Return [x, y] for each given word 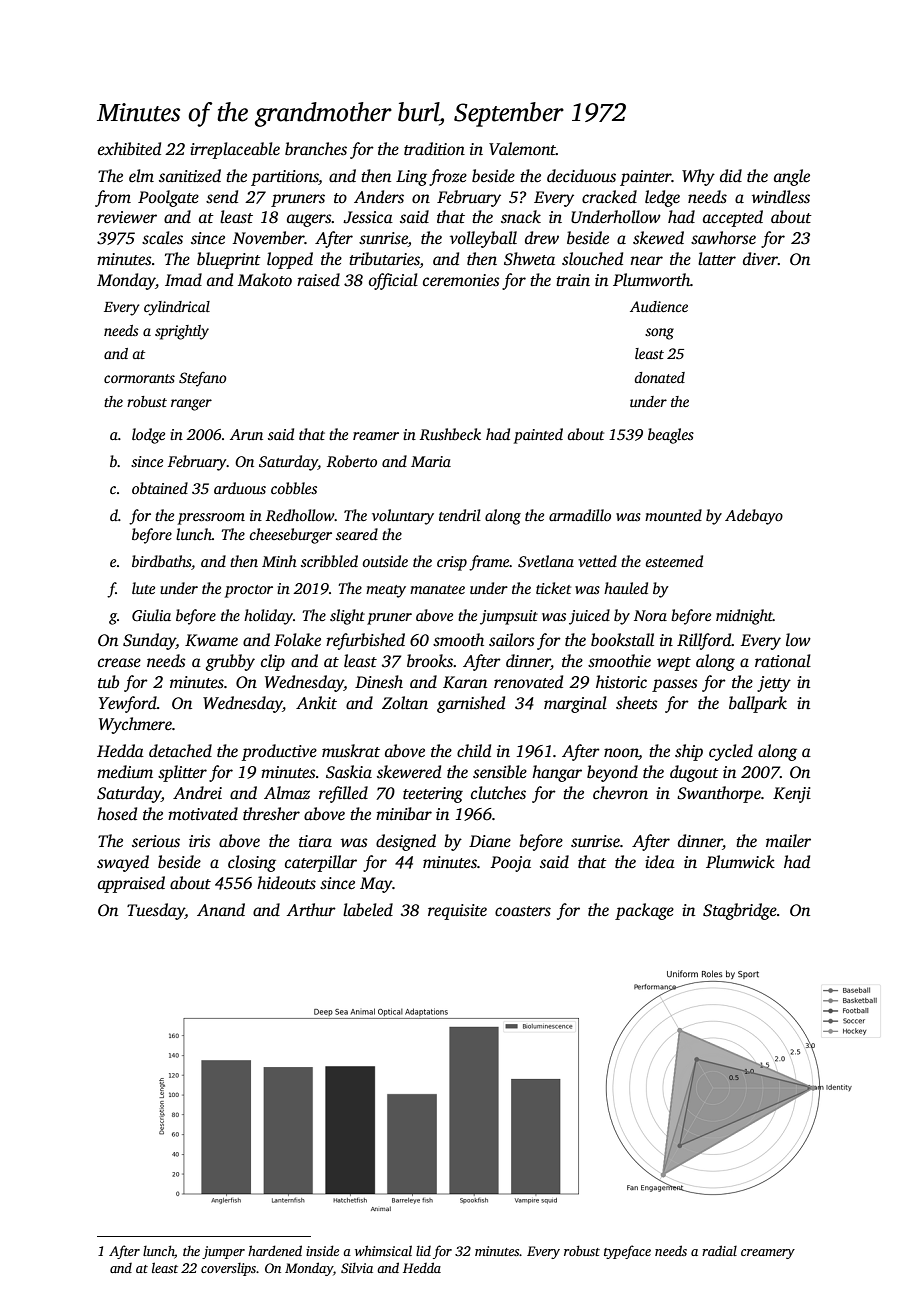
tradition [434, 149]
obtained [160, 488]
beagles [671, 436]
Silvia [357, 1268]
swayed [123, 863]
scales [162, 238]
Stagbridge [740, 911]
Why [698, 177]
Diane [490, 841]
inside [322, 1250]
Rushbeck [450, 434]
